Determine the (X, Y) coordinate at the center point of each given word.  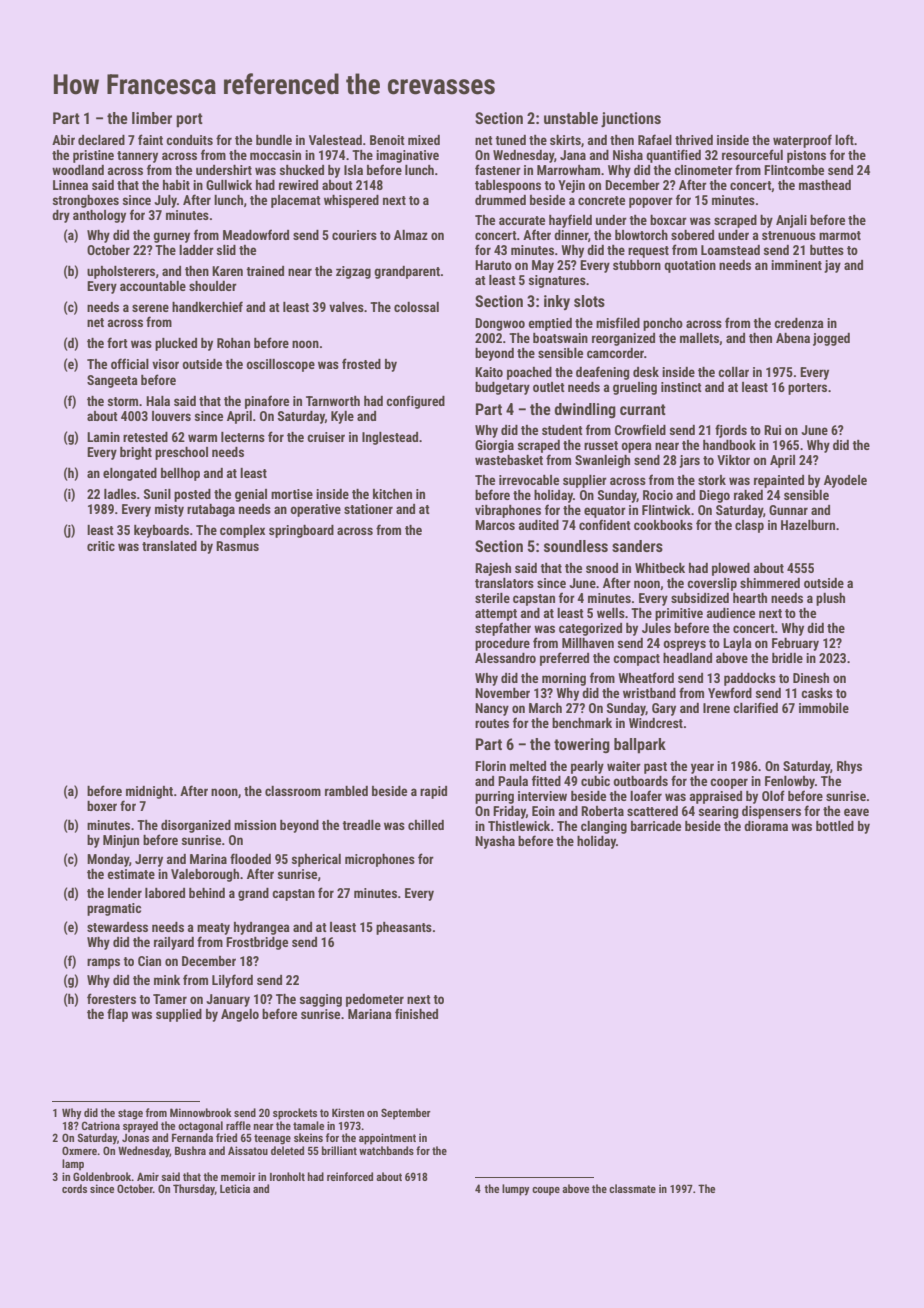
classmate (632, 1188)
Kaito (489, 372)
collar (733, 372)
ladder (196, 250)
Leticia (235, 1188)
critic (101, 546)
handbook (729, 445)
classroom (293, 791)
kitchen (392, 494)
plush (830, 599)
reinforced (350, 1176)
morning (564, 679)
